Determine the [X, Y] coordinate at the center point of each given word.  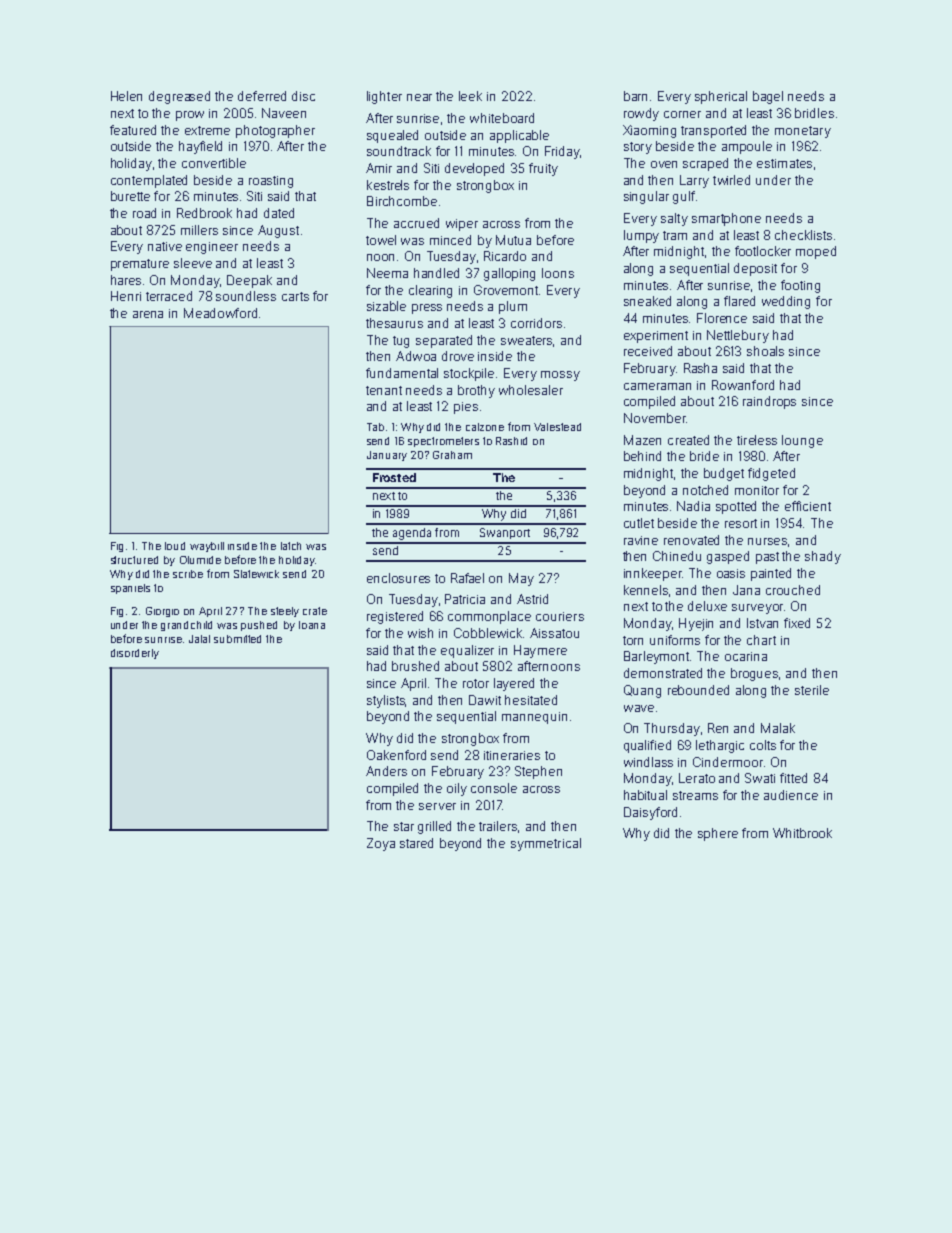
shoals [765, 351]
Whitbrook [802, 833]
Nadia [693, 506]
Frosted [394, 477]
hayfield [200, 147]
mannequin [534, 718]
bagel [768, 97]
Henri [126, 296]
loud [175, 546]
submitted [237, 639]
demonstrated [663, 673]
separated [444, 341]
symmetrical [546, 844]
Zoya [381, 844]
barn [635, 96]
